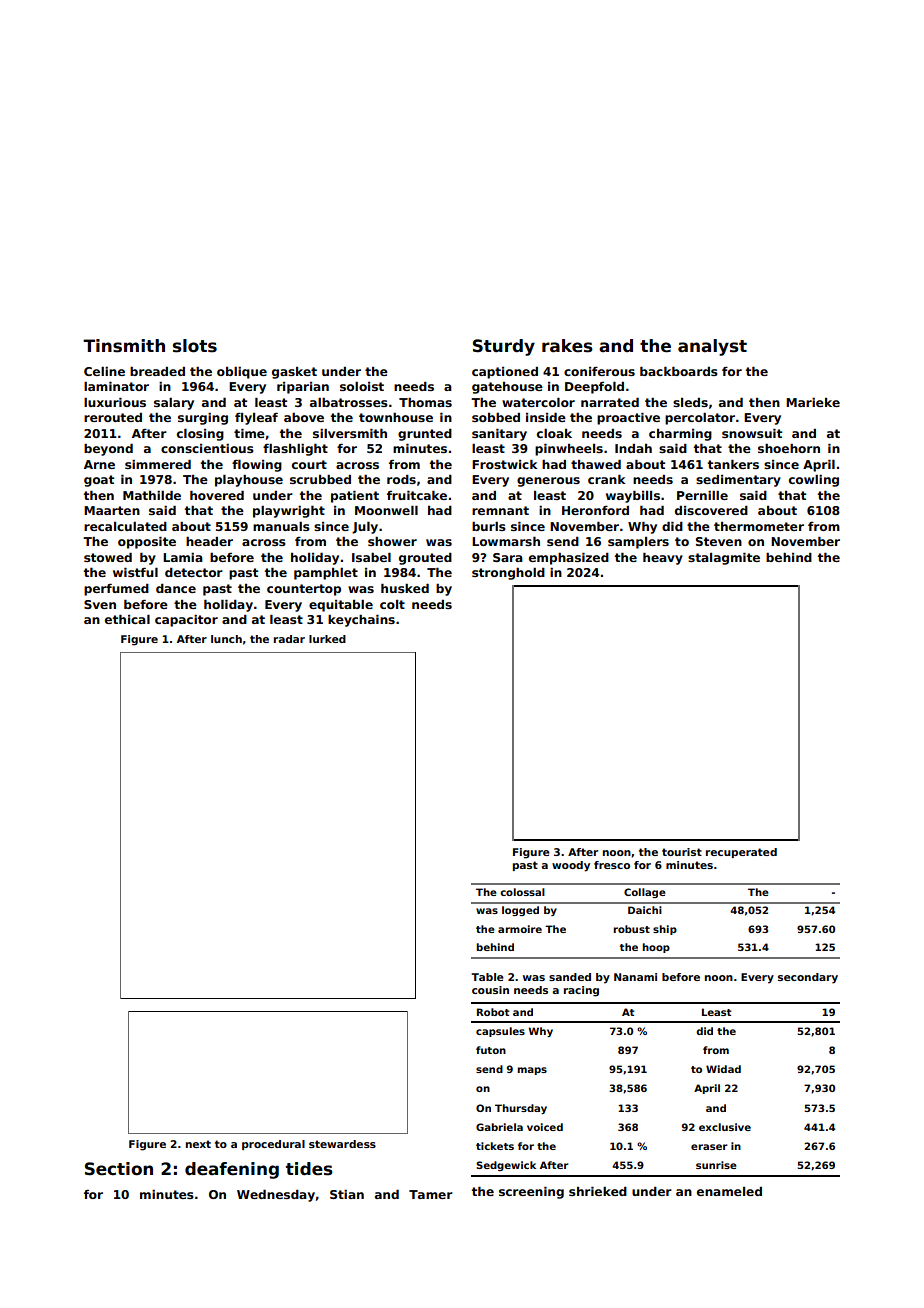 This document has width=924, height=1308. What do you see at coordinates (712, 347) in the document?
I see `analyst` at bounding box center [712, 347].
